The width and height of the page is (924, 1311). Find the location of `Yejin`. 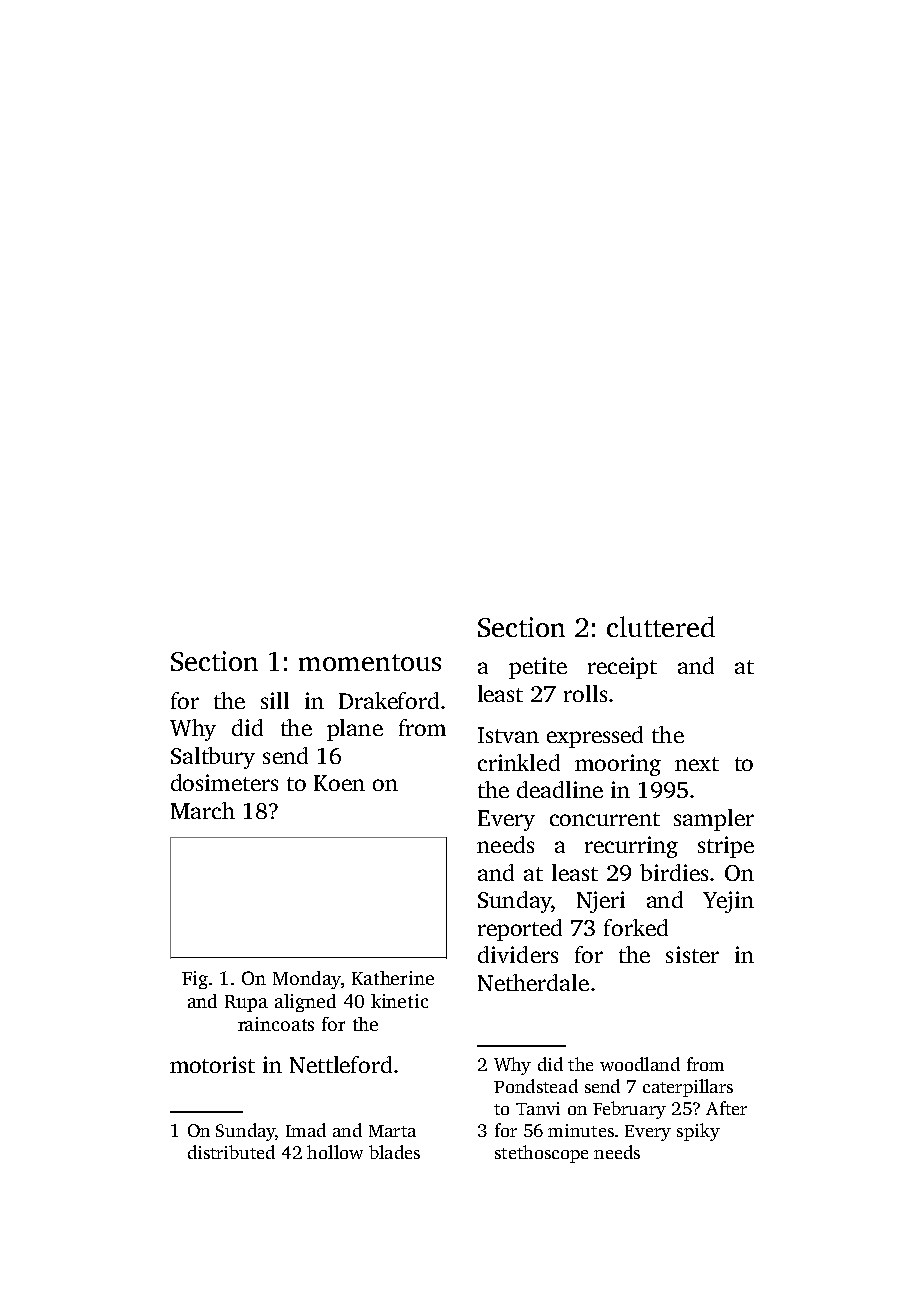

Yejin is located at coordinates (728, 902).
